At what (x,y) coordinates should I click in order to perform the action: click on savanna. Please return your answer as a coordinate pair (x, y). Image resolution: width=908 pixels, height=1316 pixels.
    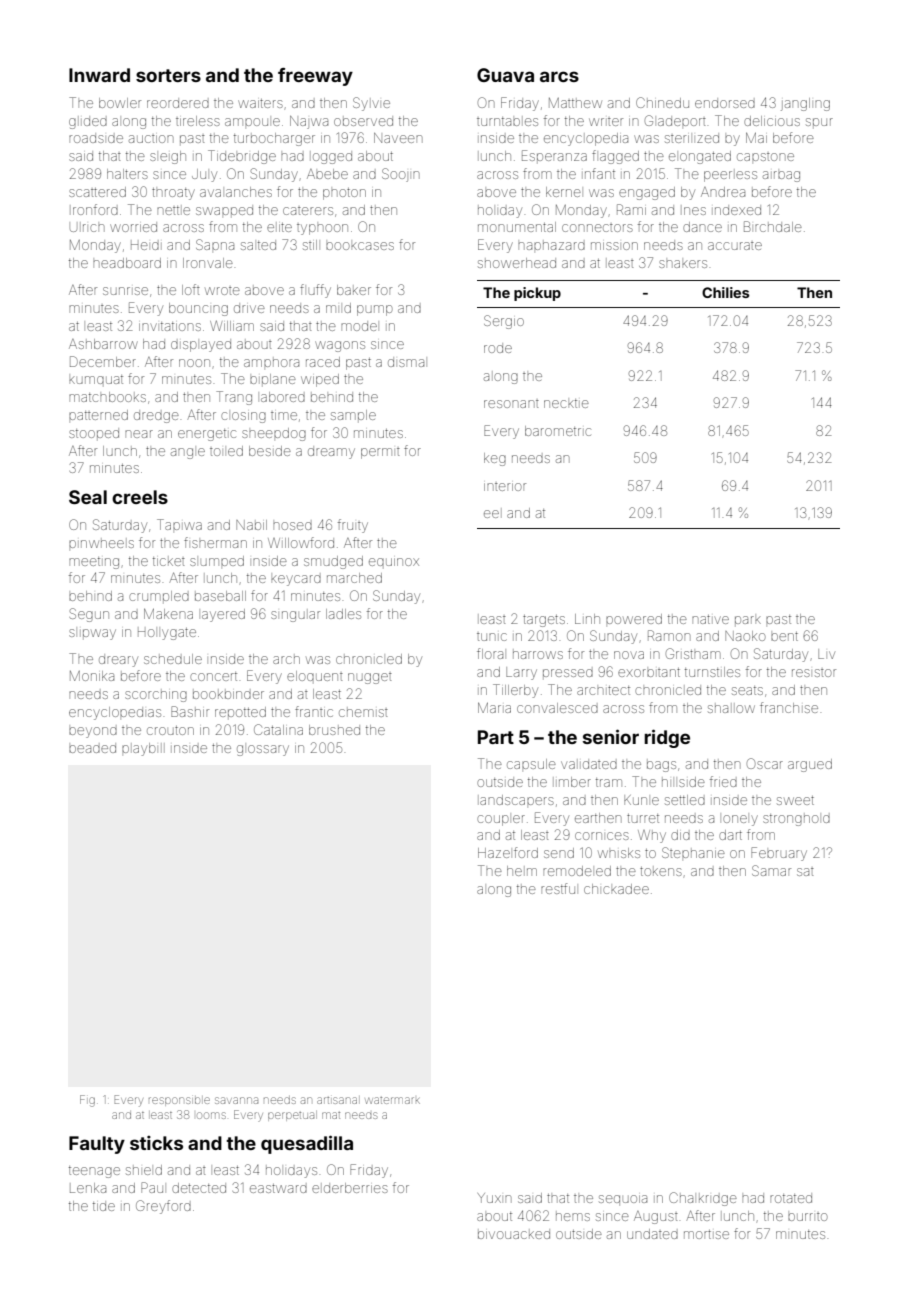
    Looking at the image, I should click on (236, 1100).
